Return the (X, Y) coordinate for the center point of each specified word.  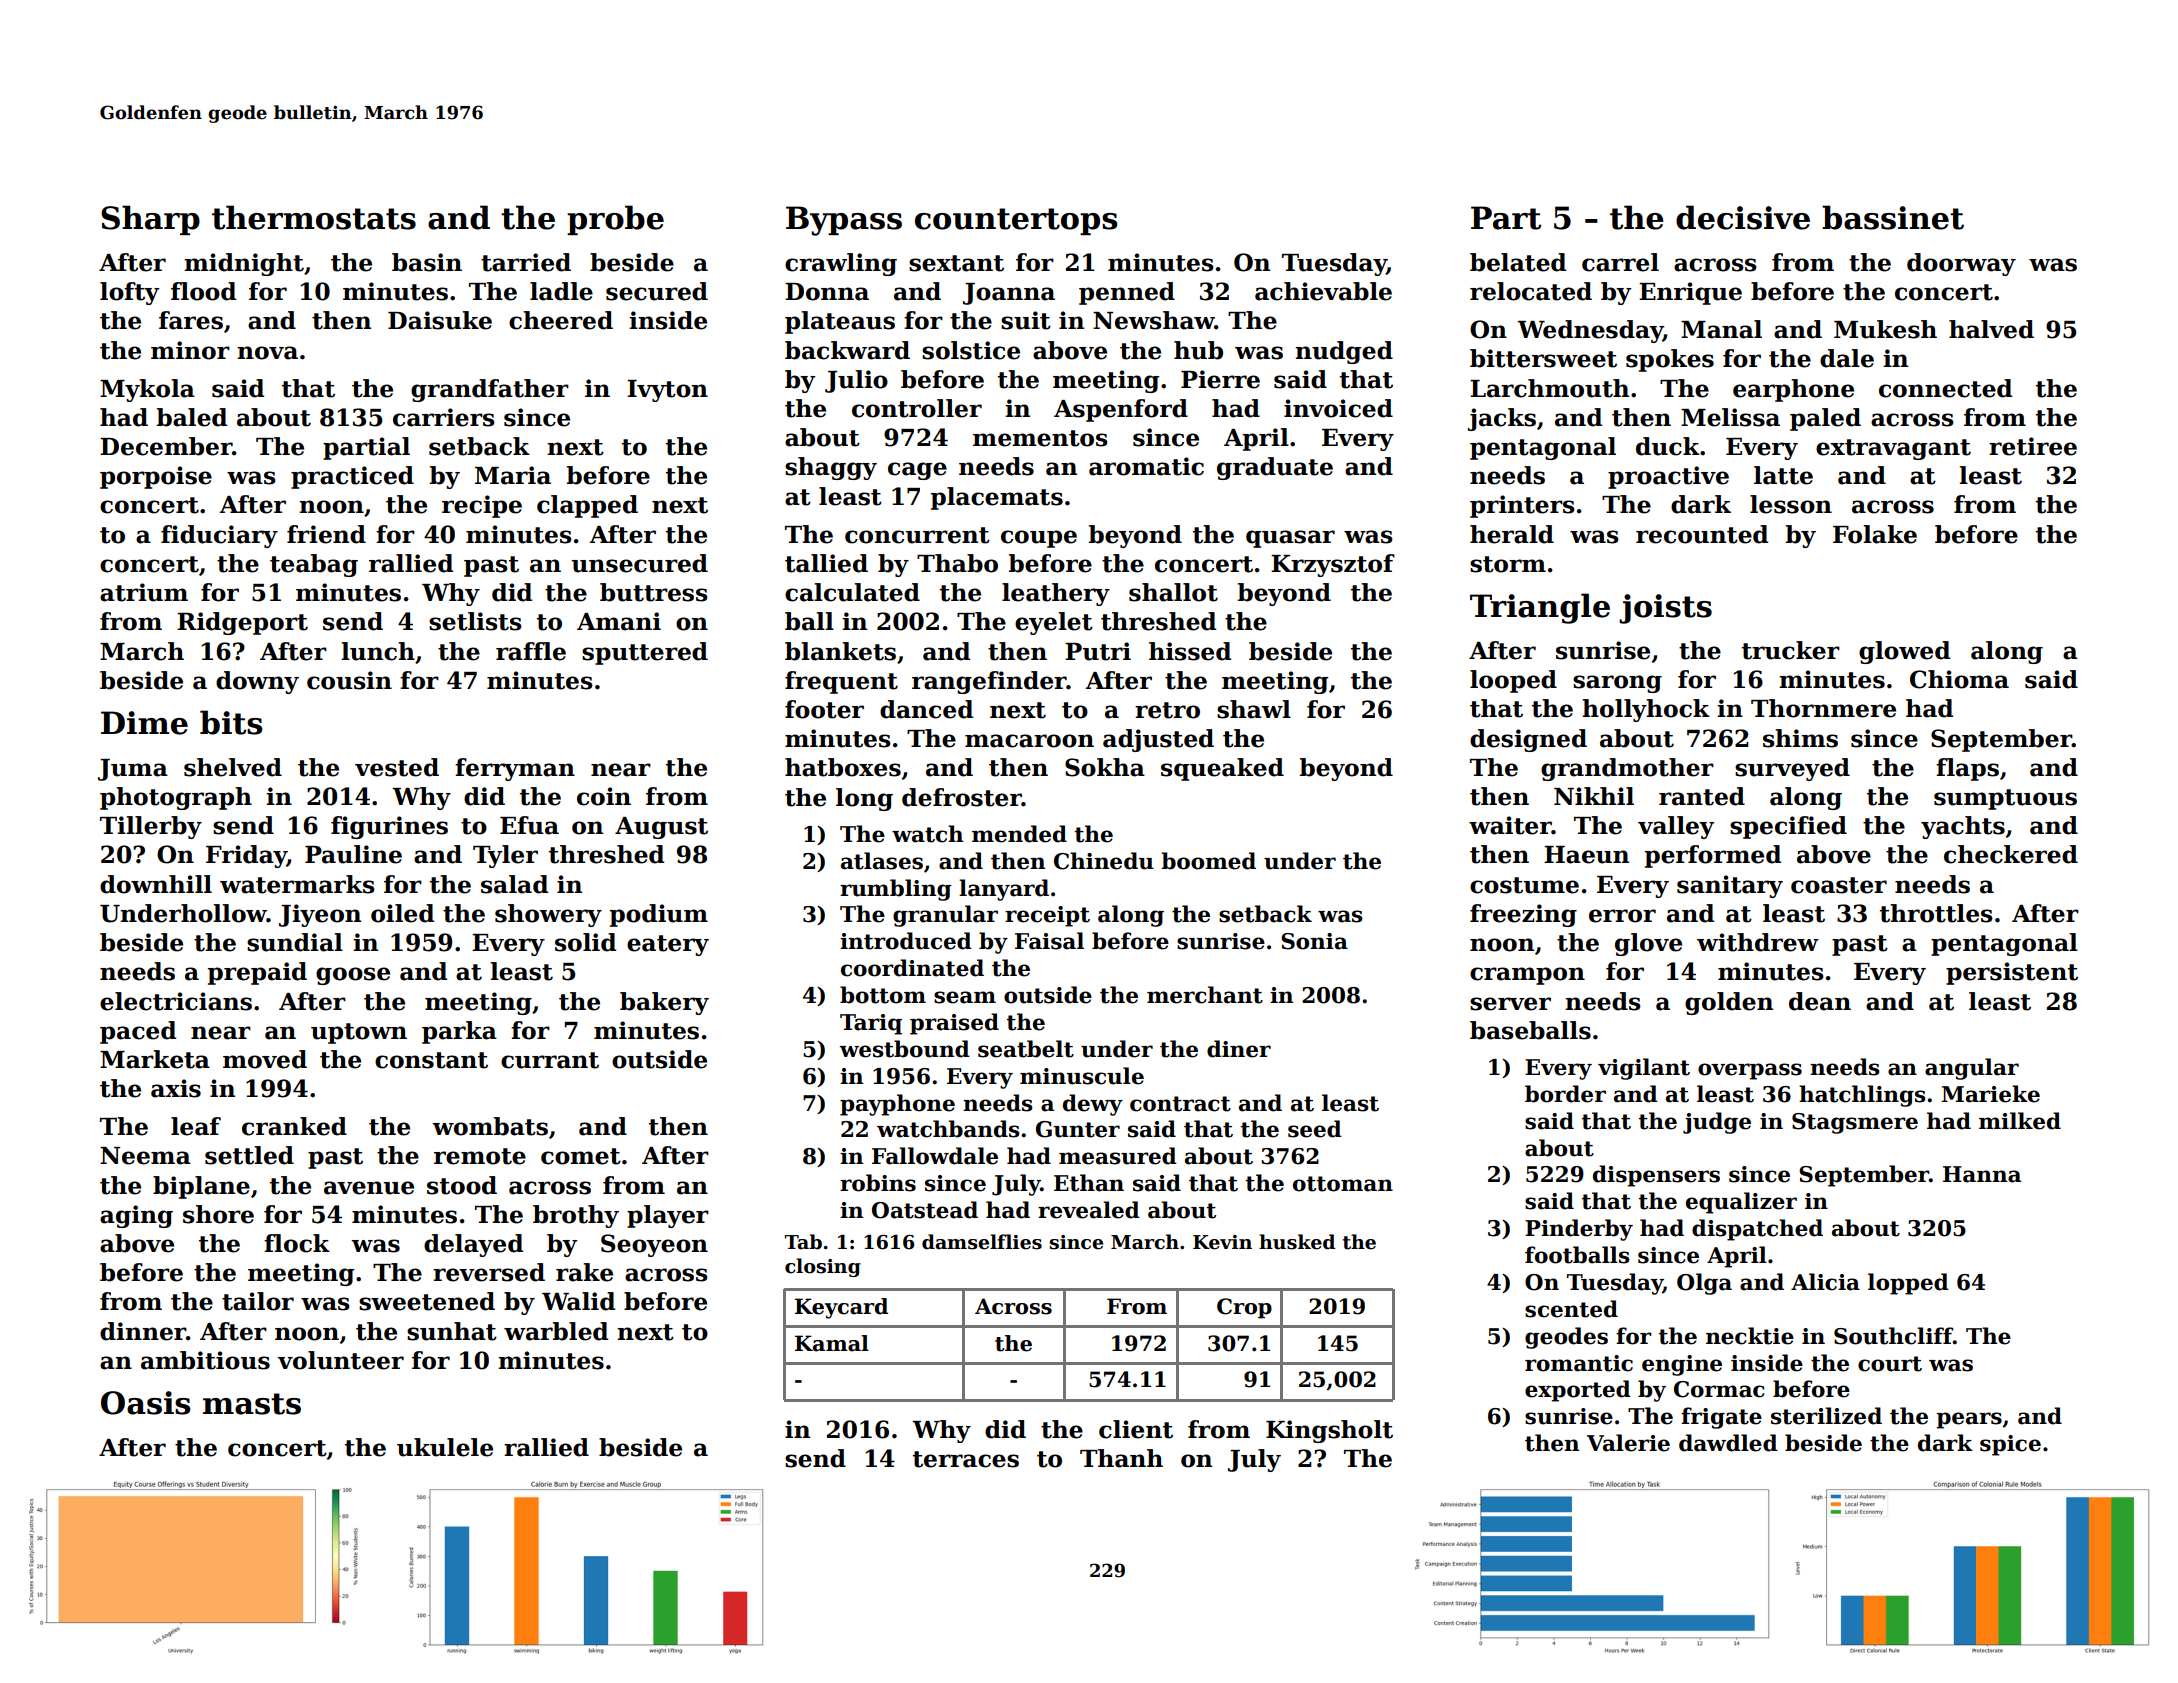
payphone (897, 1105)
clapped (587, 506)
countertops (1016, 221)
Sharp (150, 220)
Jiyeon (320, 915)
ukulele (445, 1447)
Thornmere (1823, 708)
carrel (1620, 262)
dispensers (1656, 1176)
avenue (369, 1188)
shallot (1173, 592)
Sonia (1314, 941)
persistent (2012, 973)
